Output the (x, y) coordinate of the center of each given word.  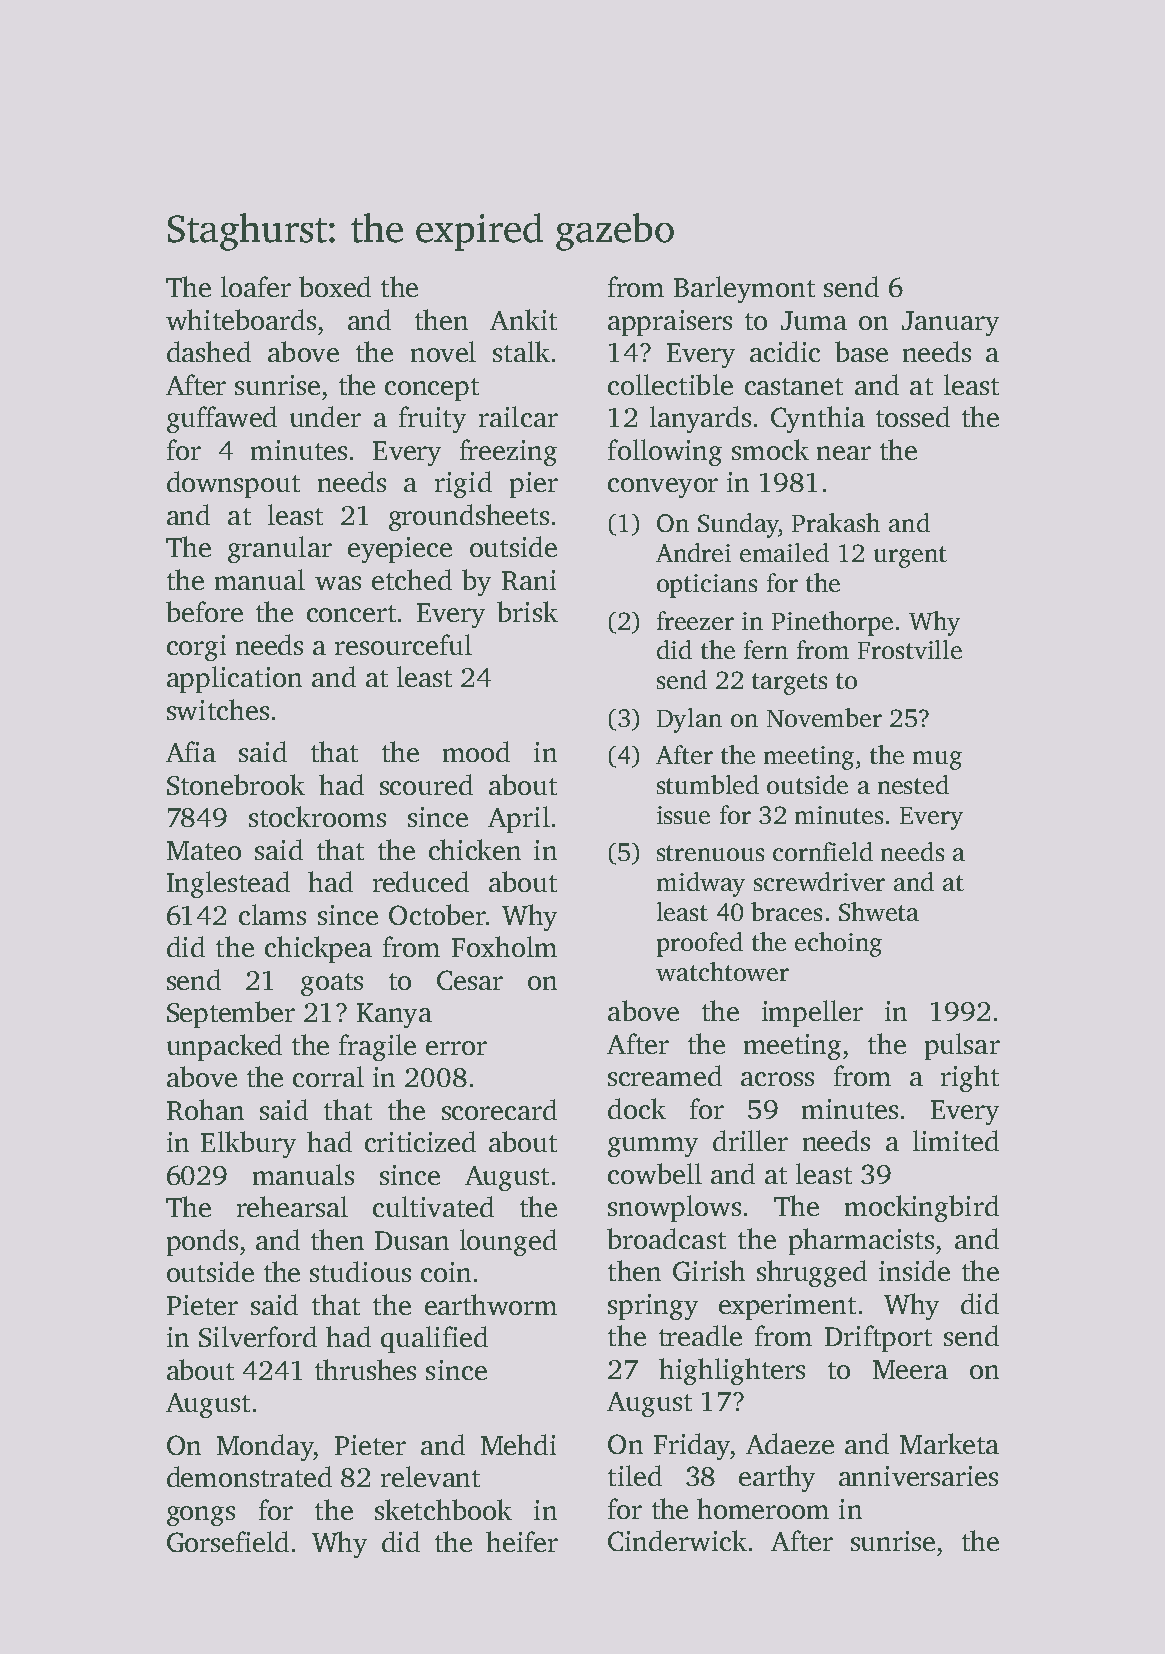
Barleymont (744, 289)
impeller (812, 1013)
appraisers (670, 323)
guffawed (222, 419)
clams (272, 914)
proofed (700, 944)
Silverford (258, 1336)
